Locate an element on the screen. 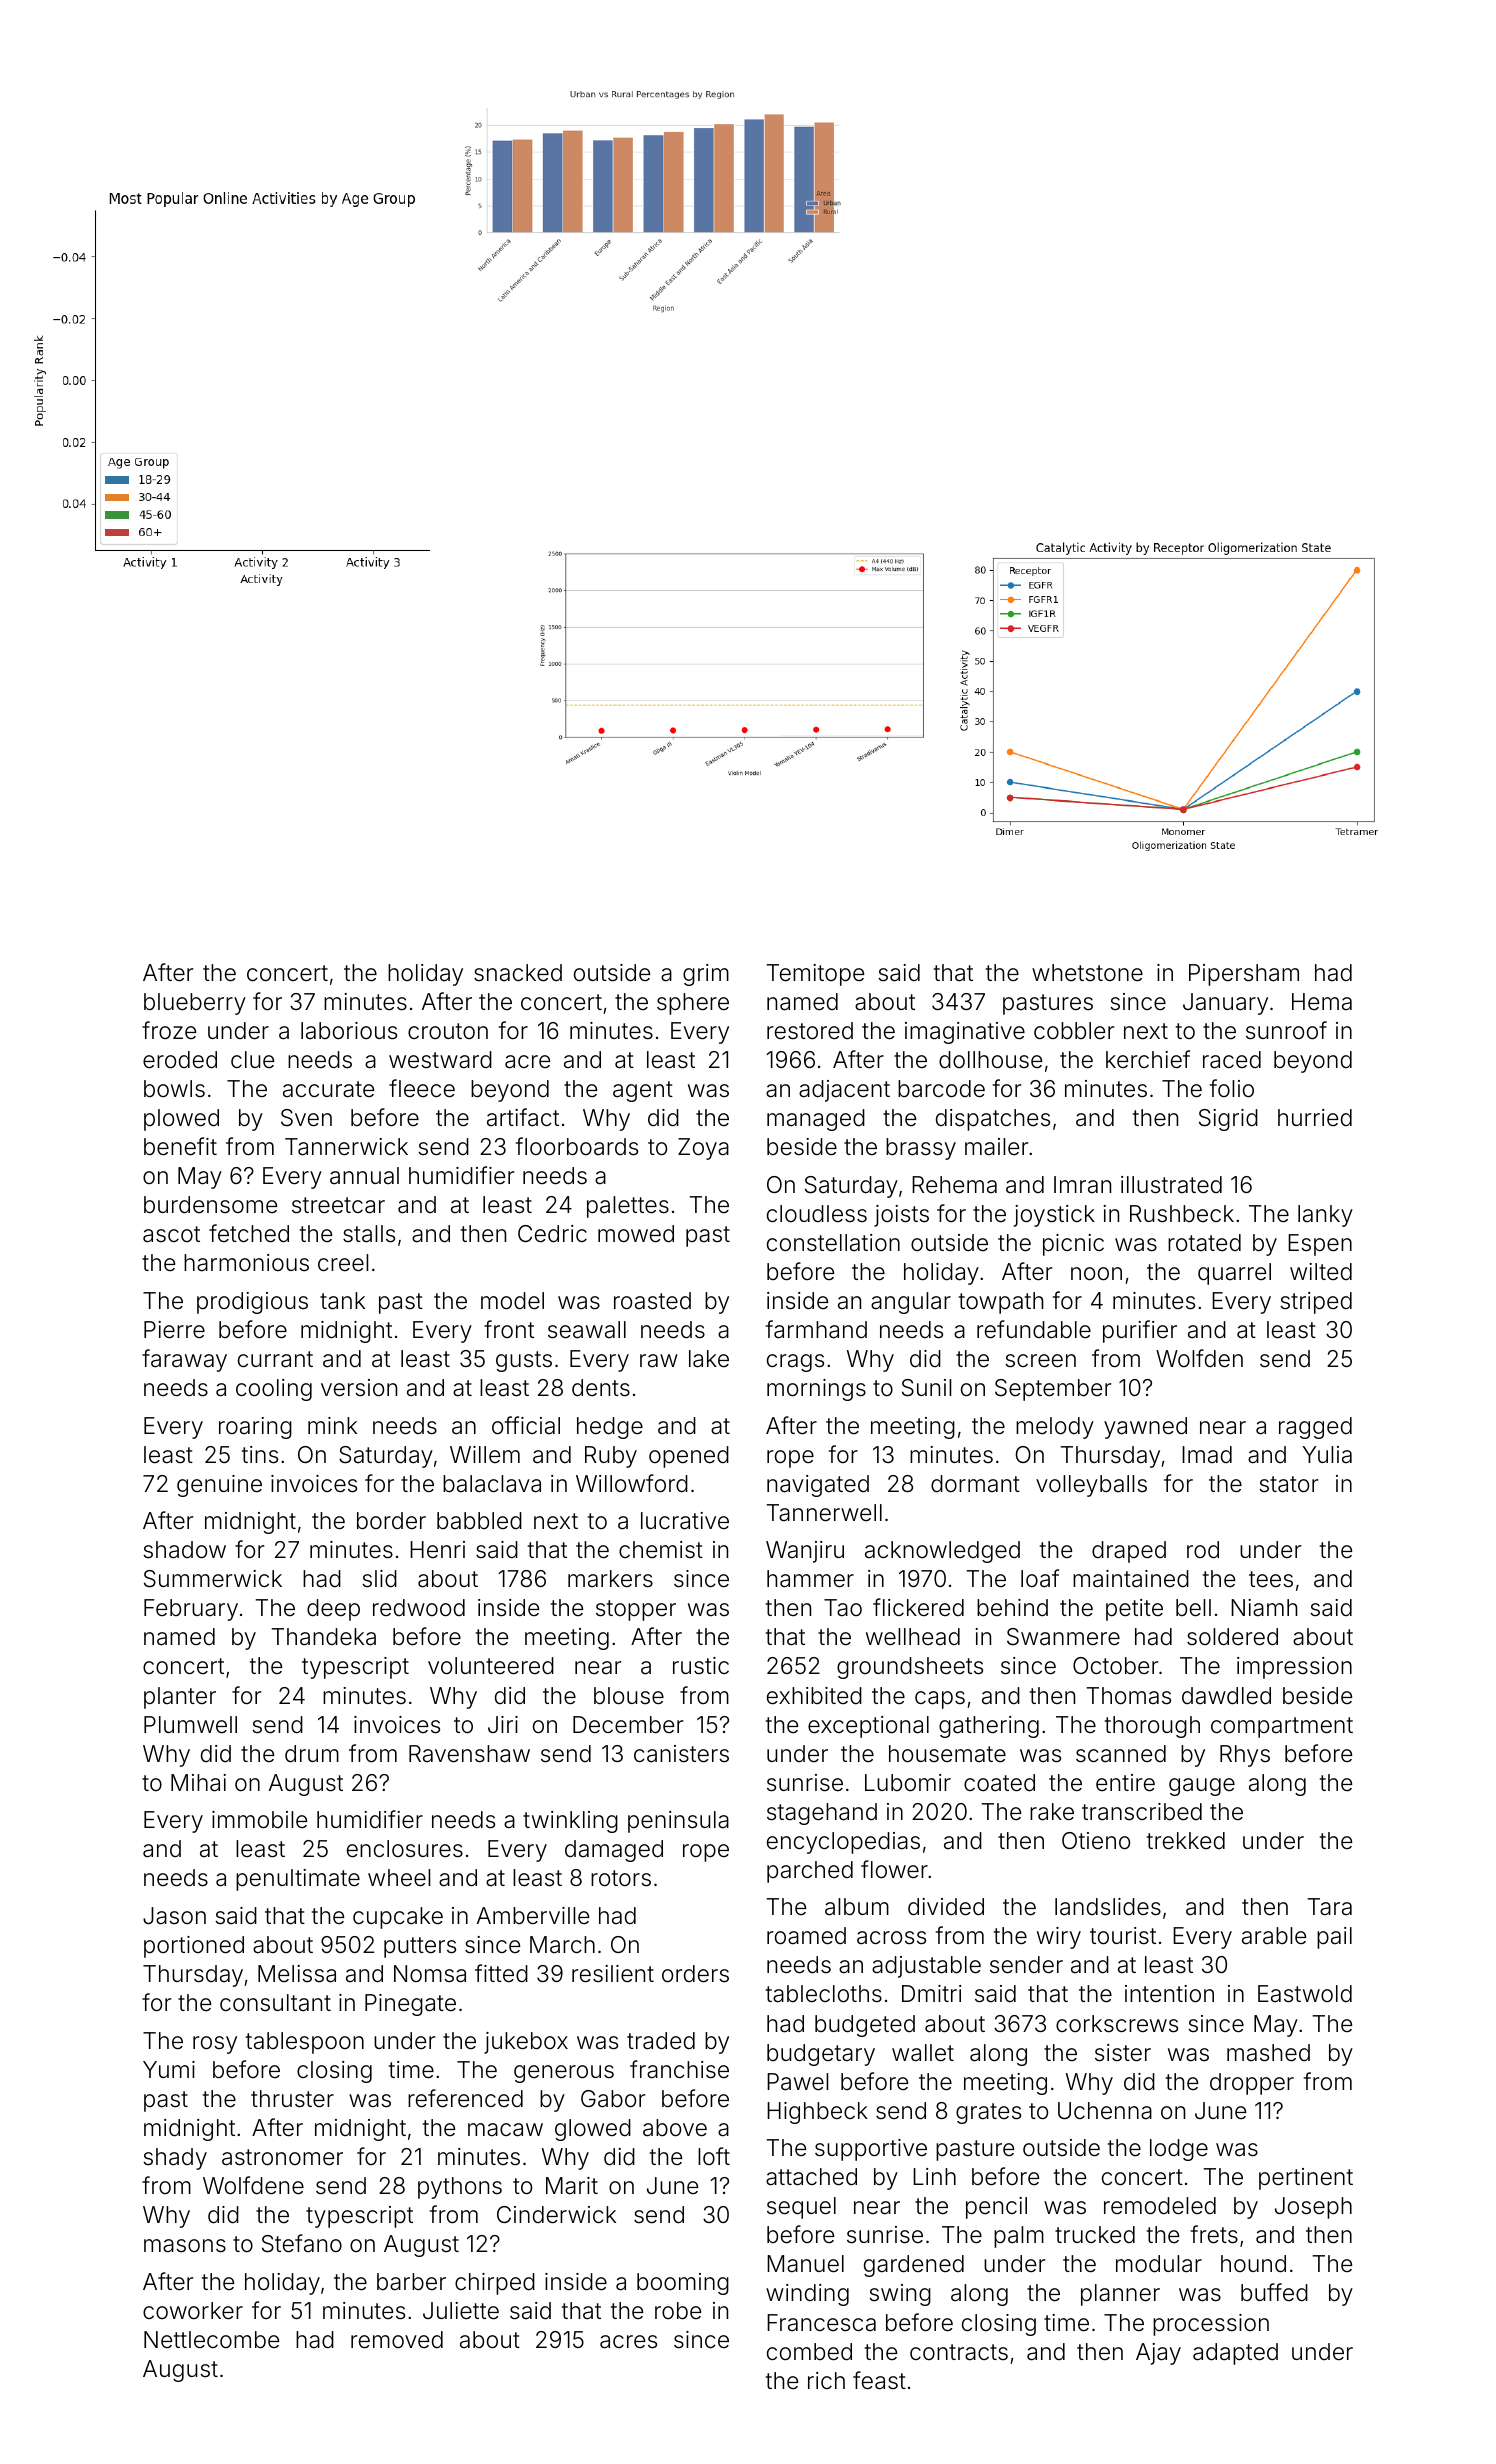  snacked is located at coordinates (518, 973).
